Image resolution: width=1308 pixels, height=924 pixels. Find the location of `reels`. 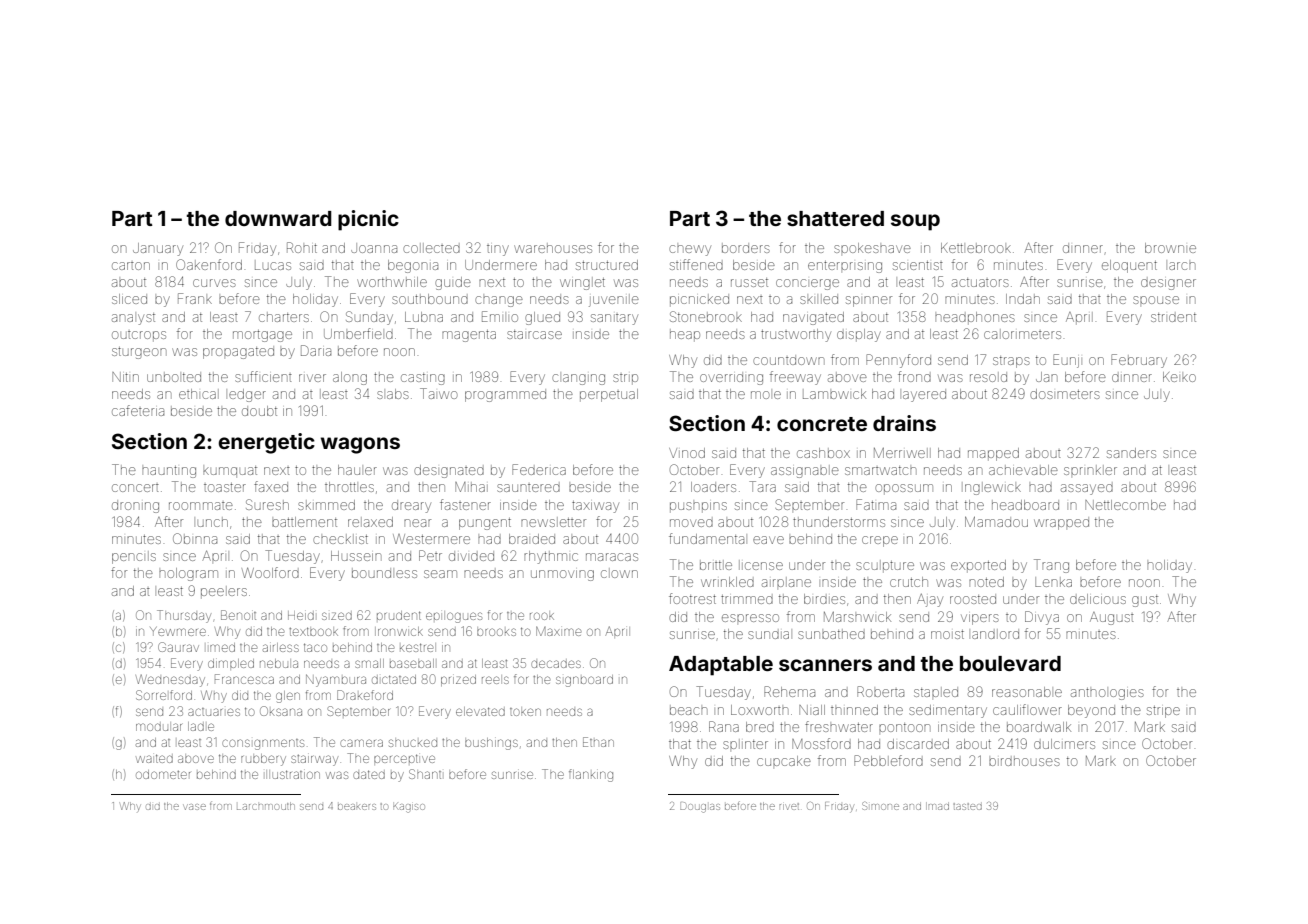

reels is located at coordinates (495, 680).
